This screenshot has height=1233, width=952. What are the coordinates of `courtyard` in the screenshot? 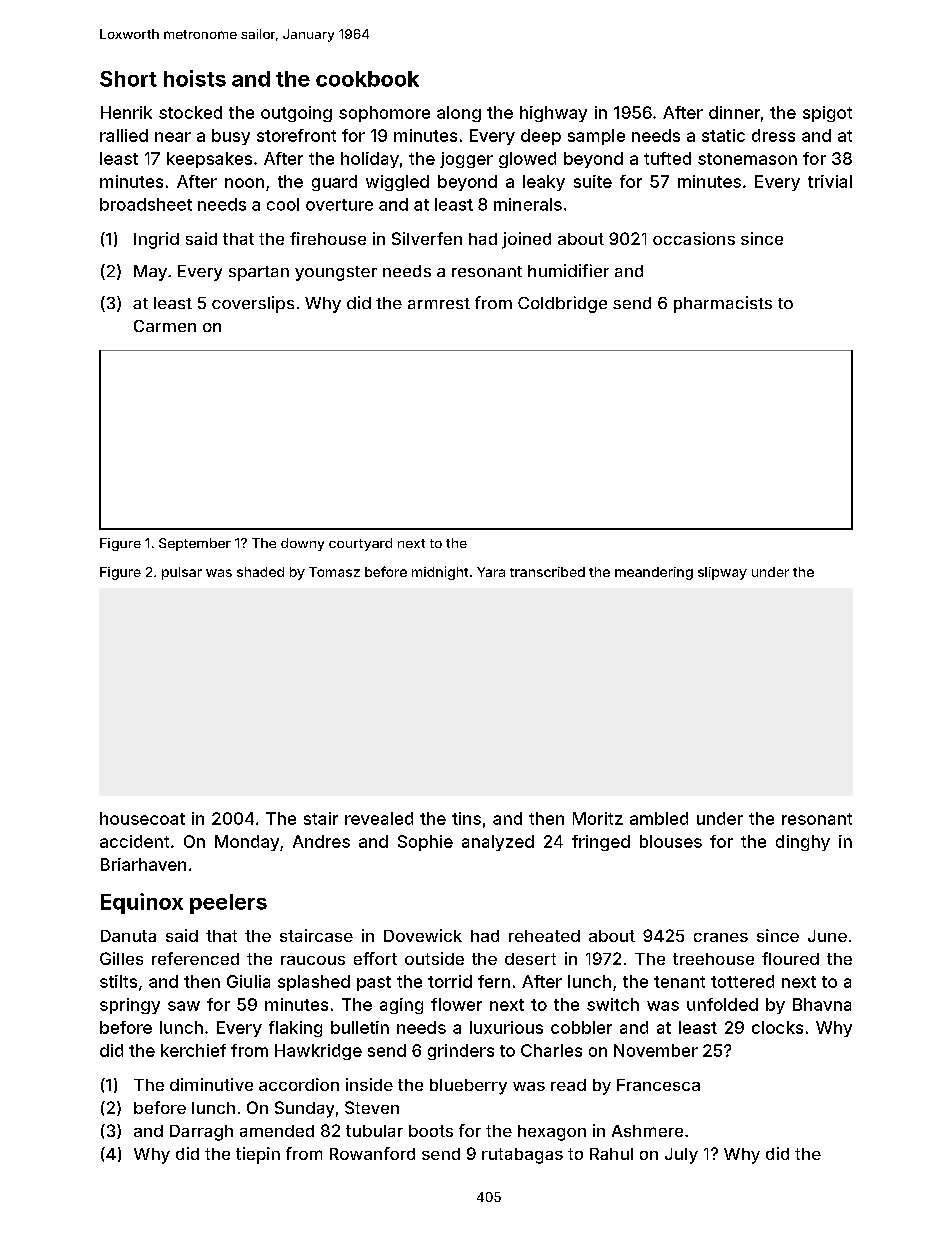 It's located at (360, 544).
